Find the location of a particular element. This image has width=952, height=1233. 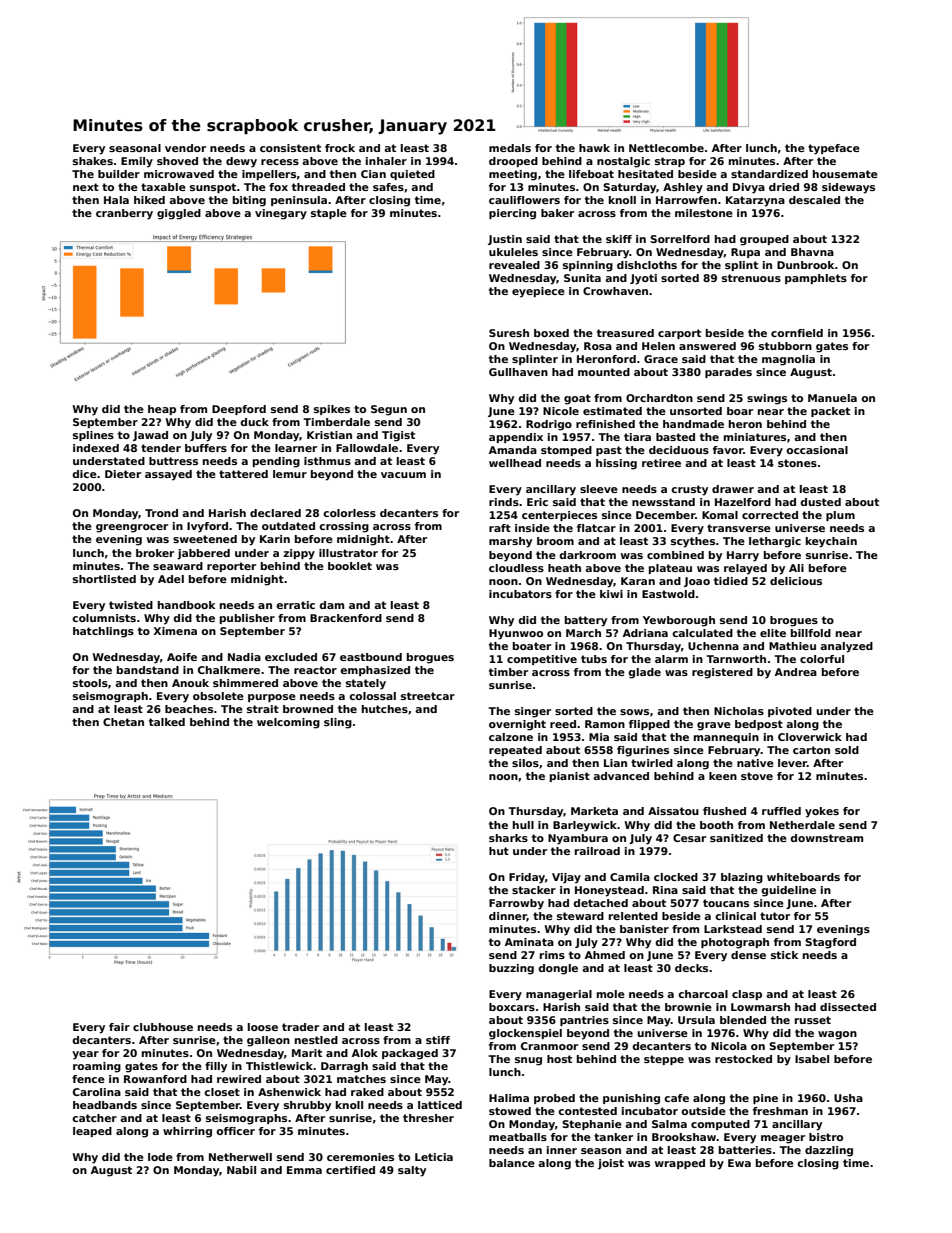

deciduous is located at coordinates (679, 450).
